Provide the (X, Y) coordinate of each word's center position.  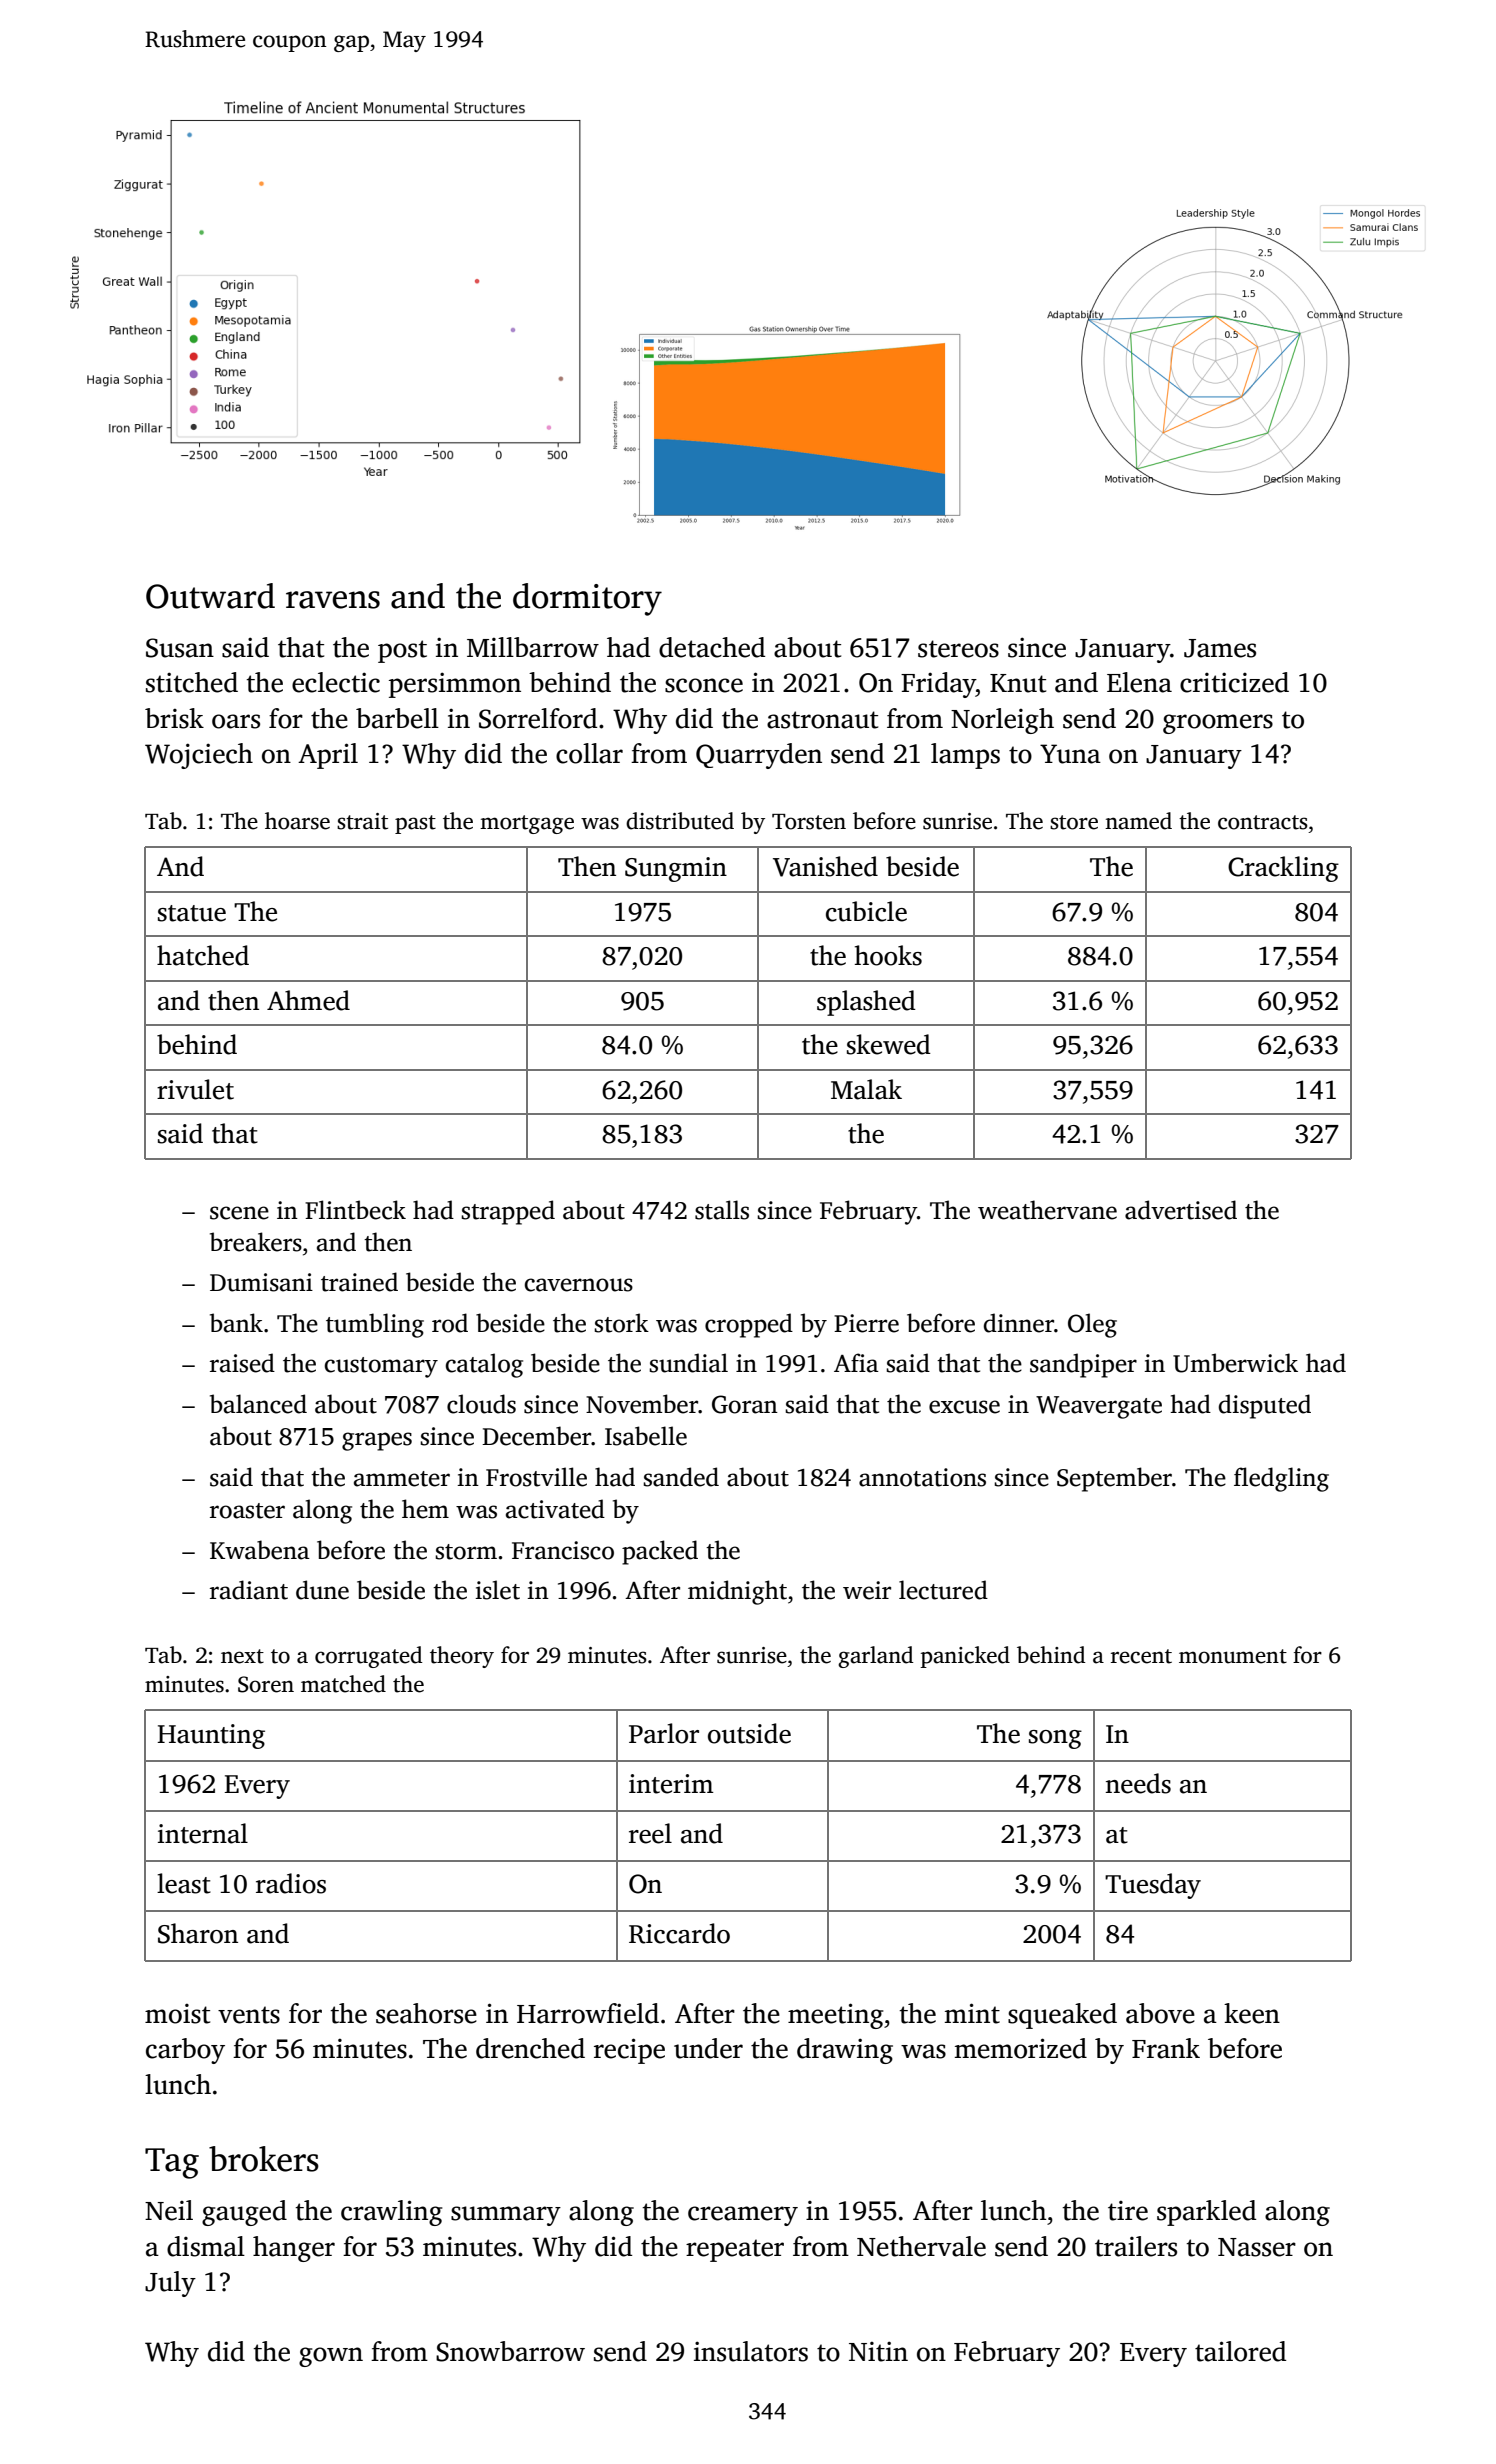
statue (192, 913)
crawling (391, 2213)
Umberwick (1235, 1363)
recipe (629, 2051)
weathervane (1047, 1210)
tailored (1240, 2351)
